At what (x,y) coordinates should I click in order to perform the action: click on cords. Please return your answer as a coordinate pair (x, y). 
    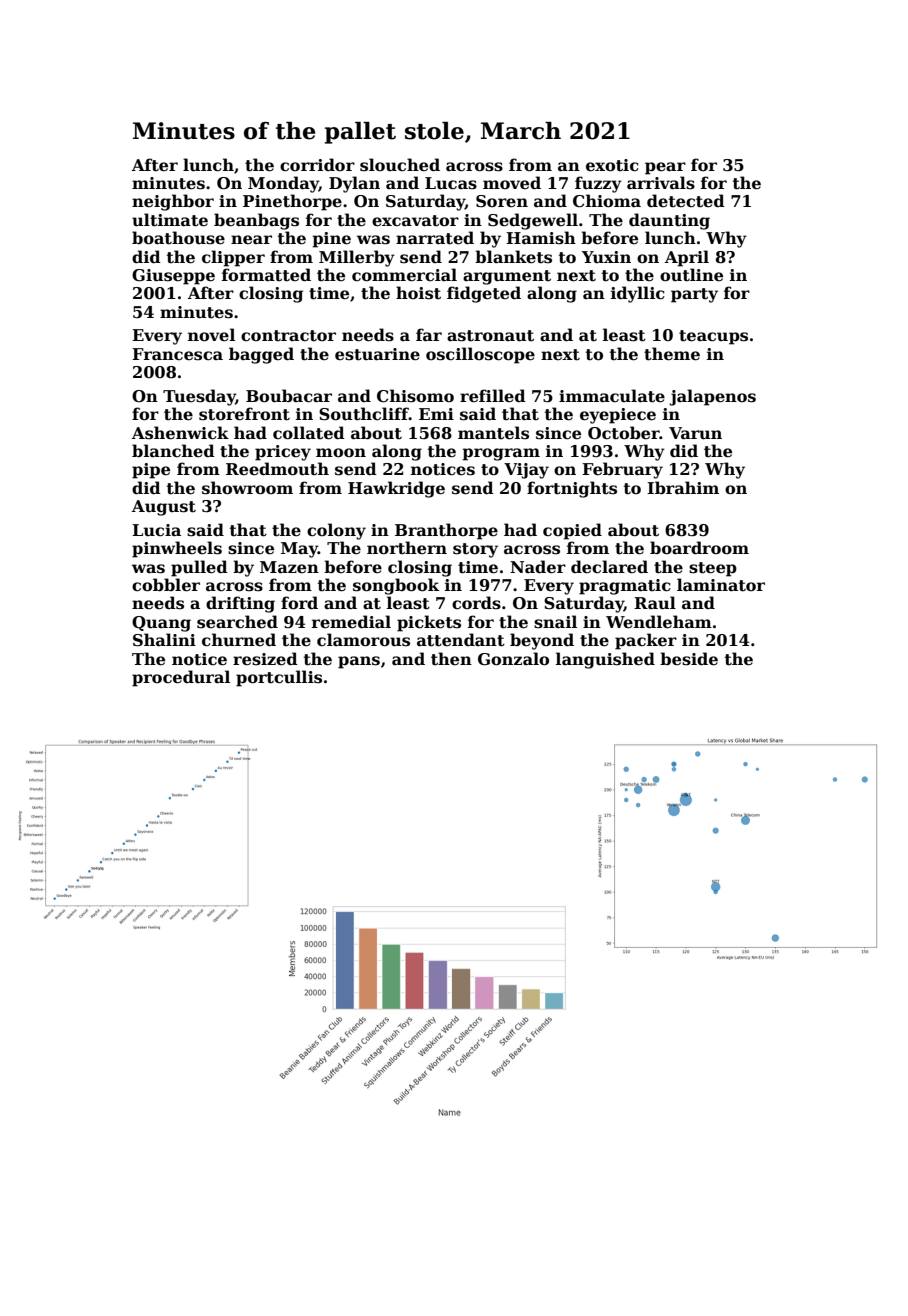
    Looking at the image, I should click on (476, 603).
